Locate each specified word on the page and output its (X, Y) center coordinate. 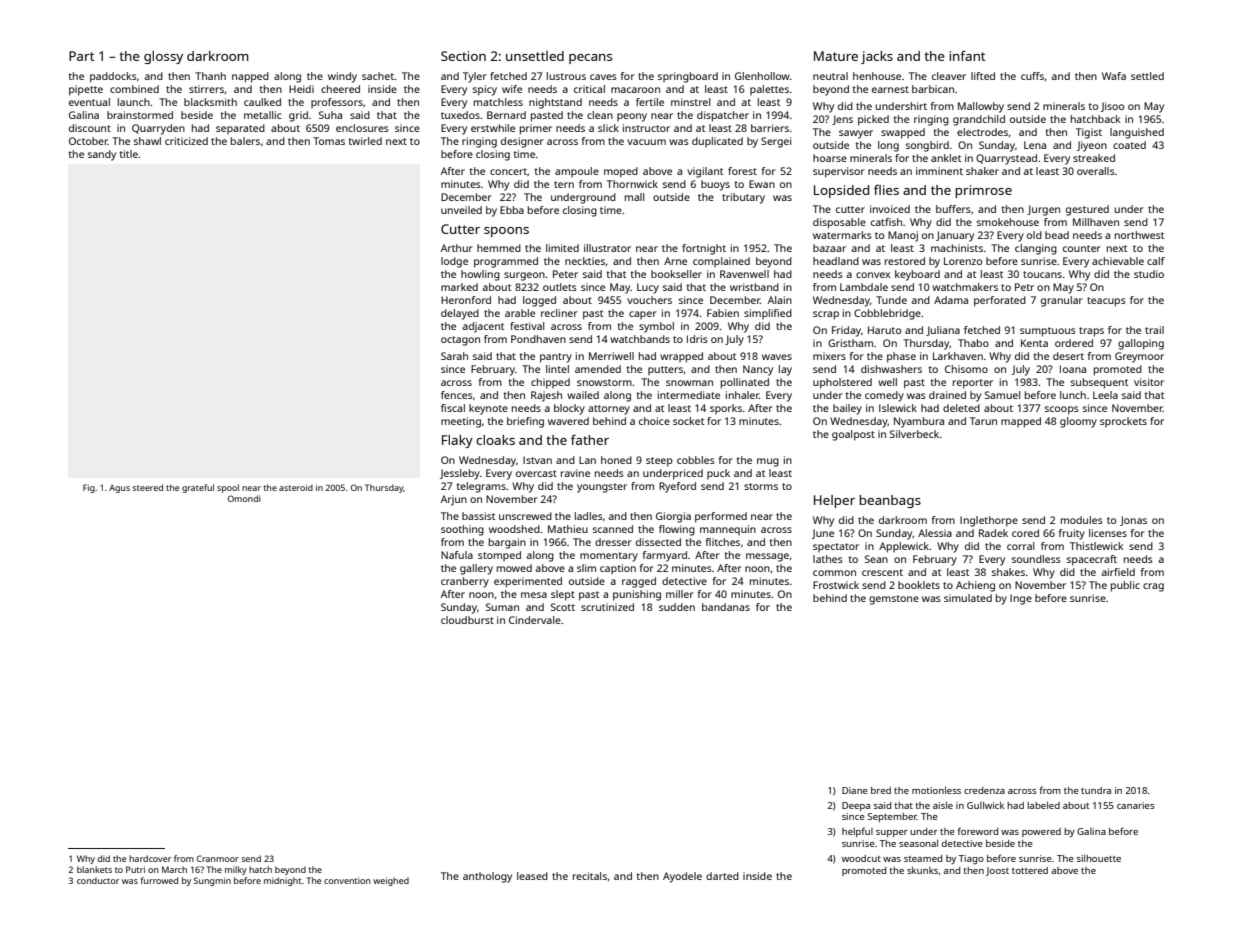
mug (768, 462)
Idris (697, 339)
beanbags (890, 501)
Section (463, 56)
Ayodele (682, 877)
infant (967, 55)
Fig (89, 488)
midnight (283, 881)
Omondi (244, 498)
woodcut (861, 858)
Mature (836, 56)
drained (947, 395)
